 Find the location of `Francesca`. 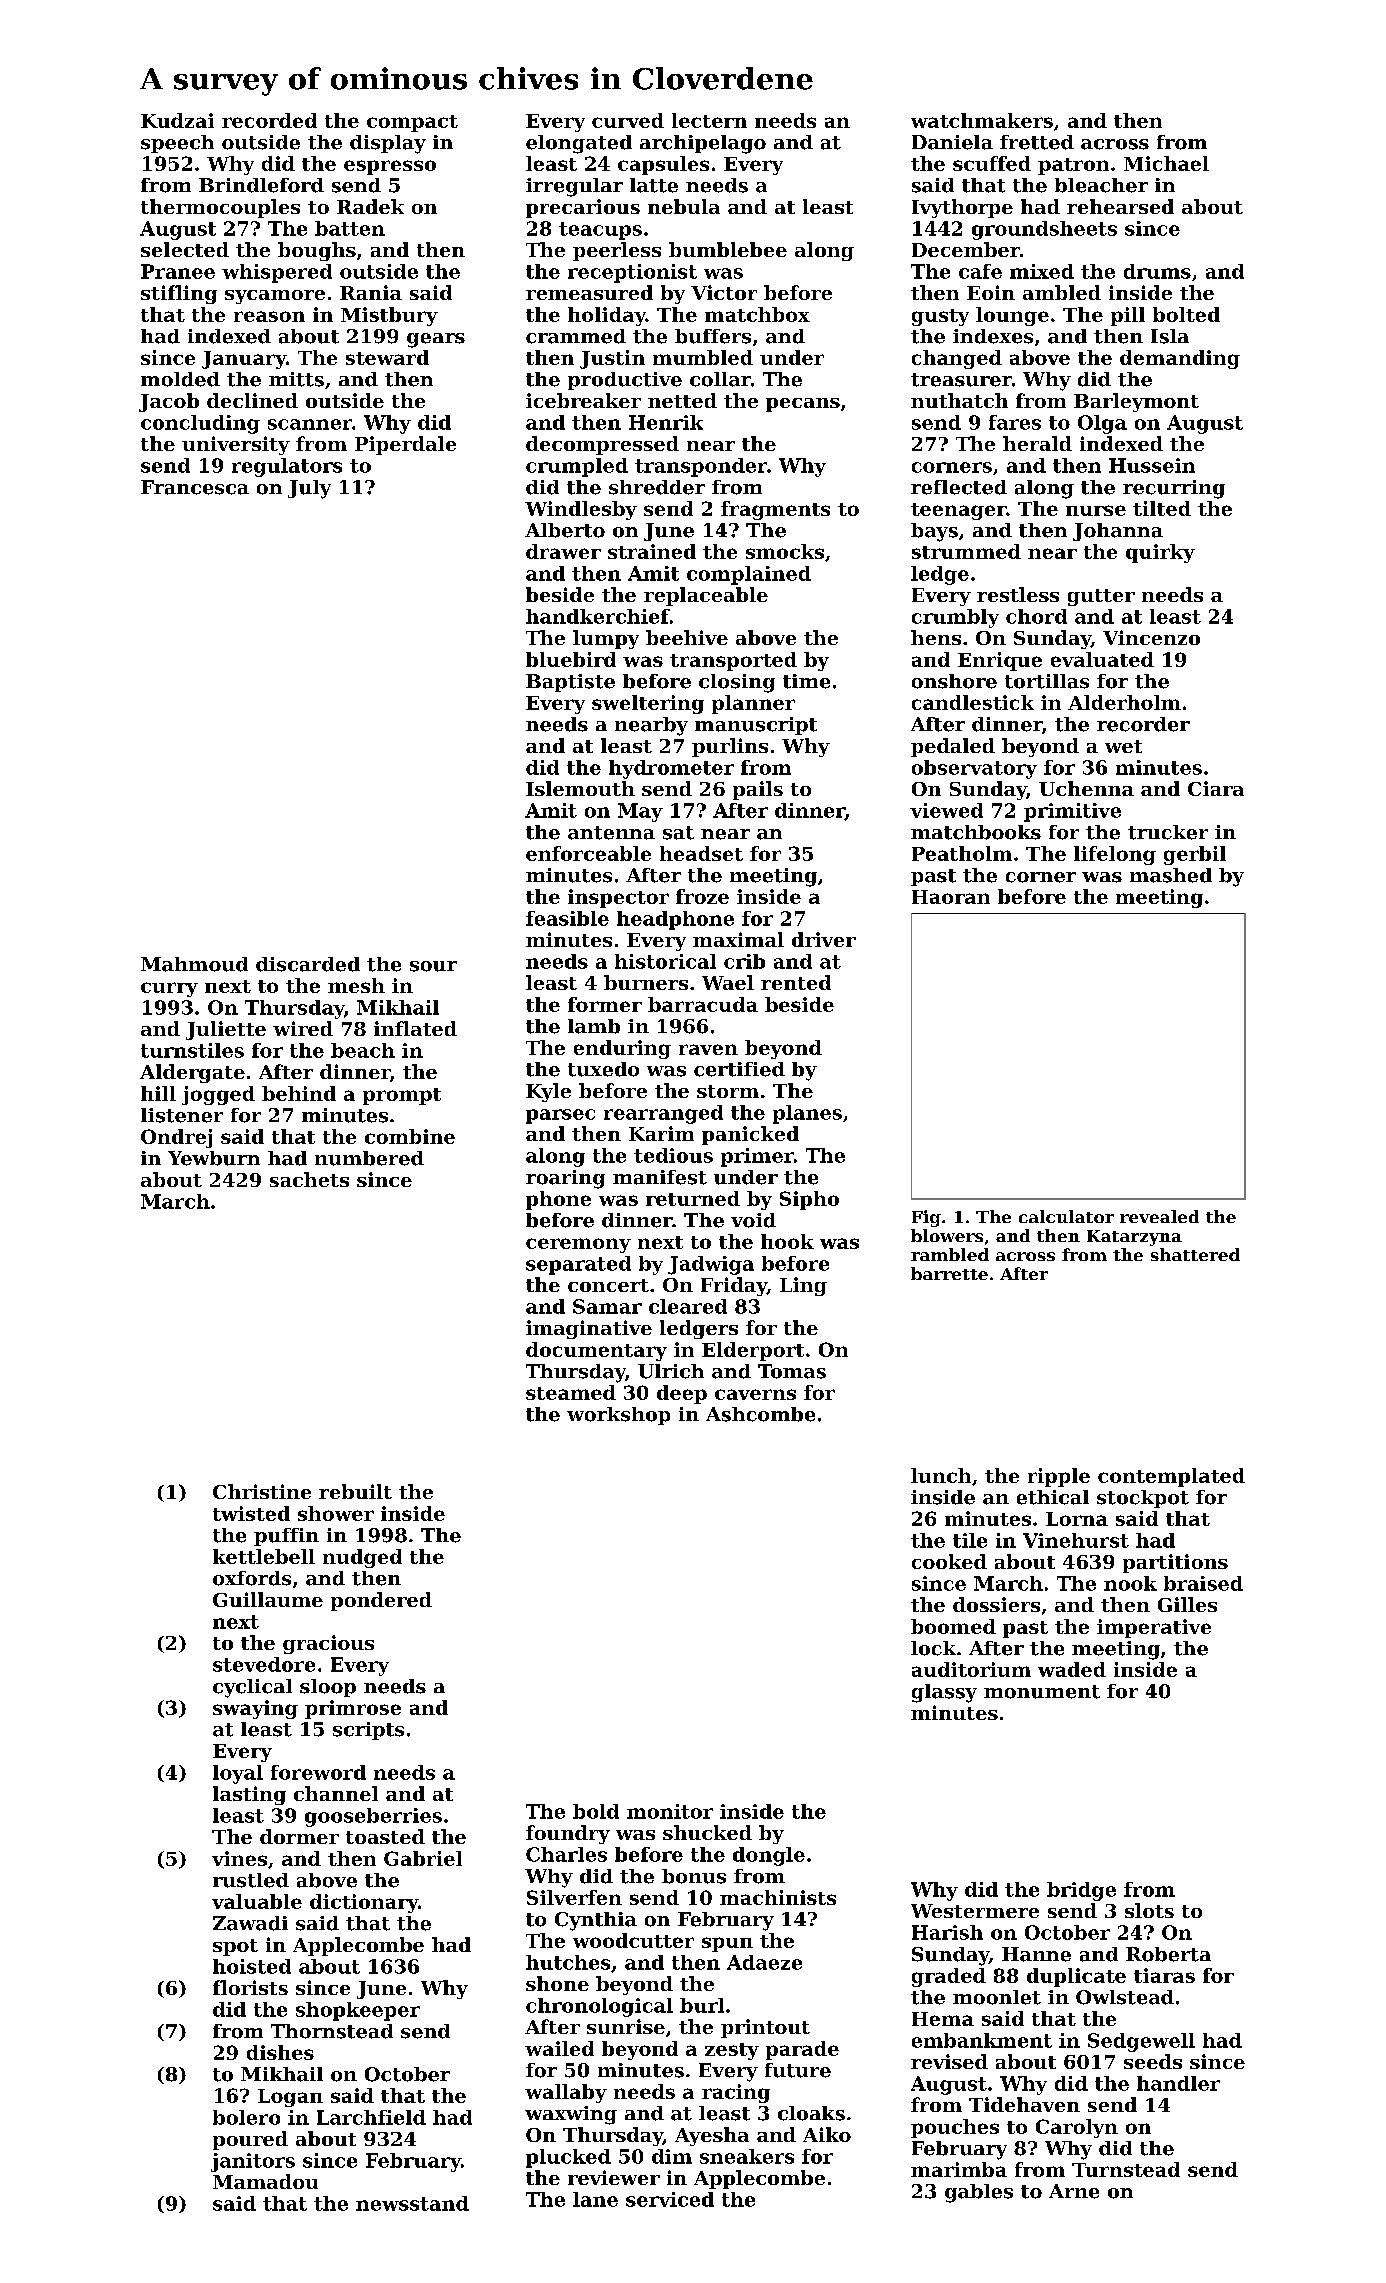

Francesca is located at coordinates (195, 487).
